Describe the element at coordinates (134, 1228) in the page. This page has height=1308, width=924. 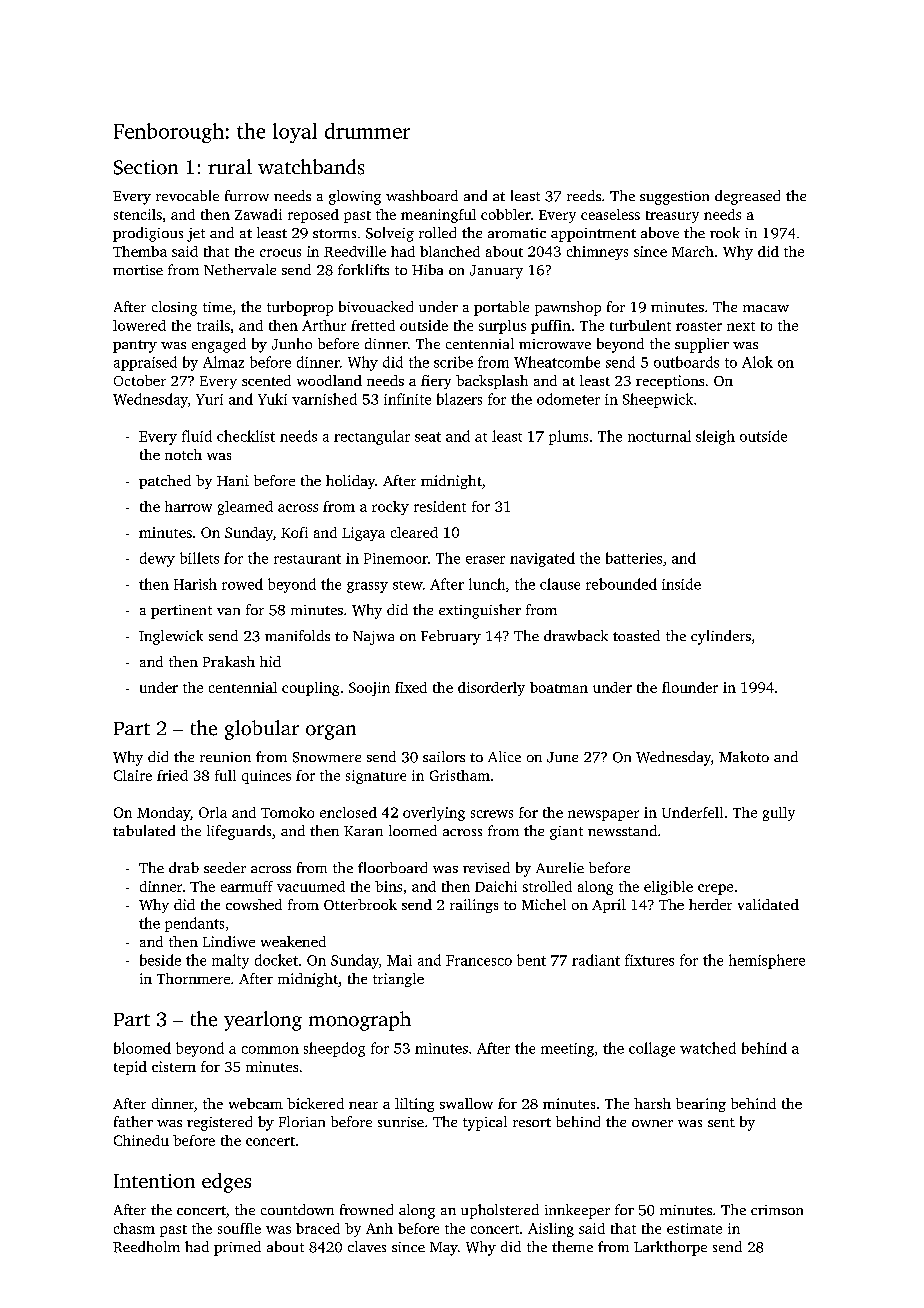
I see `chasm` at that location.
